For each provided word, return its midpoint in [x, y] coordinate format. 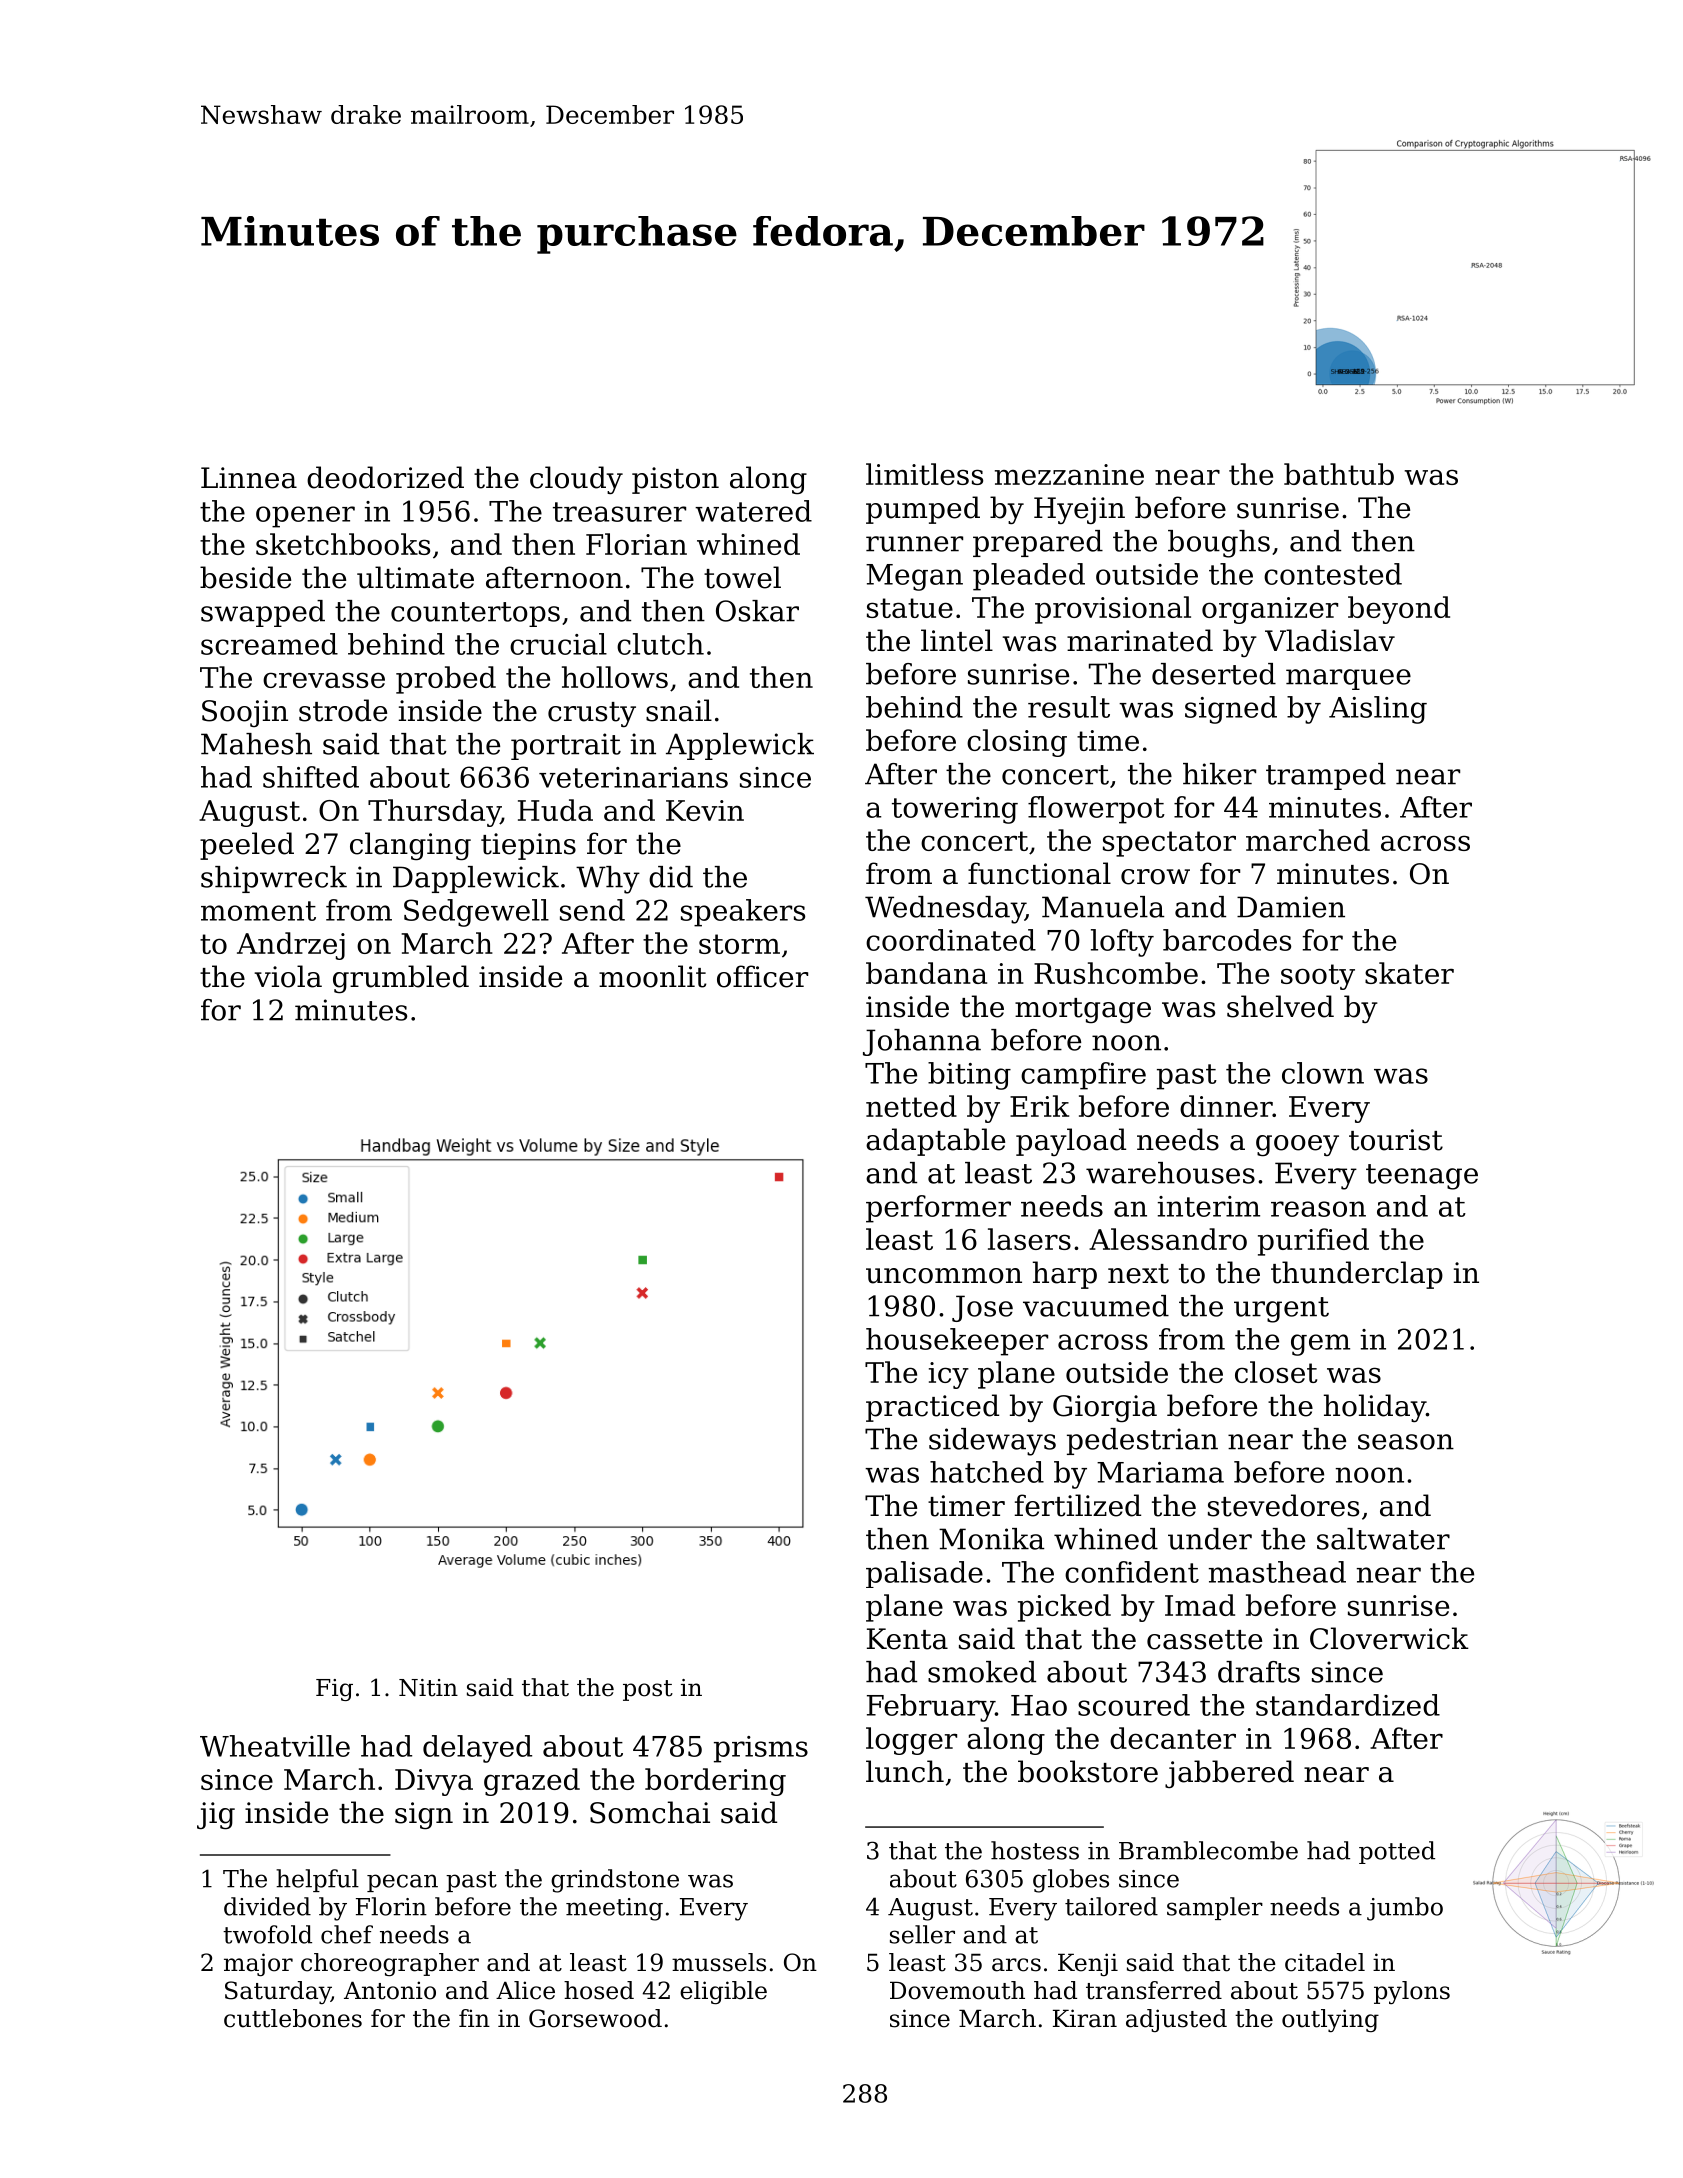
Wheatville [275, 1746]
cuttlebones [293, 2018]
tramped [1326, 776]
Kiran [1085, 2018]
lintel [957, 640]
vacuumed [1096, 1306]
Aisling [1378, 710]
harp [1065, 1275]
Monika [992, 1539]
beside [245, 577]
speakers [743, 913]
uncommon [944, 1276]
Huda [555, 810]
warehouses [1170, 1173]
